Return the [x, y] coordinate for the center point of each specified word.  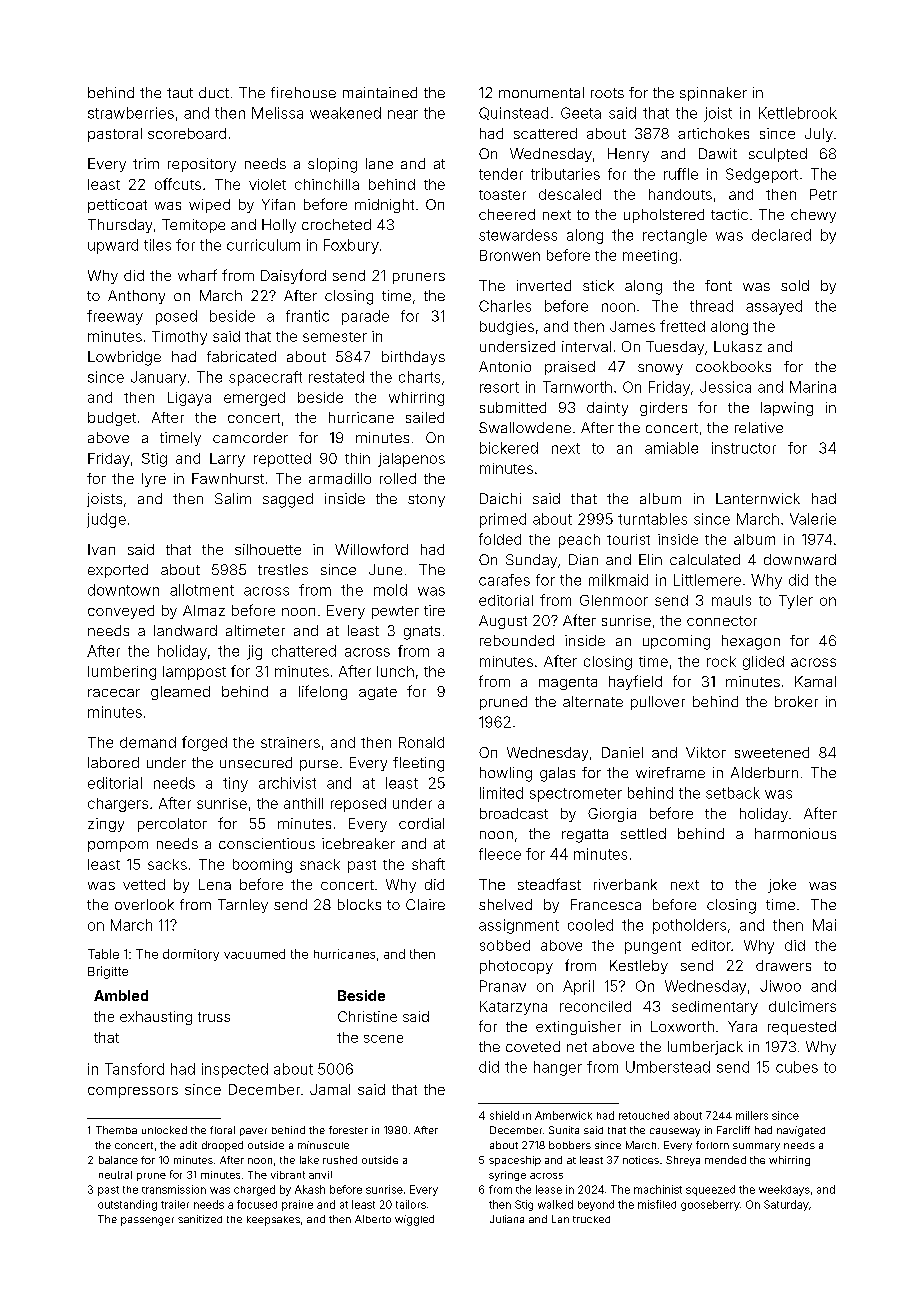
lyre [154, 480]
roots [607, 93]
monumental [541, 92]
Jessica [725, 387]
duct [214, 92]
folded [500, 539]
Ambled [121, 995]
